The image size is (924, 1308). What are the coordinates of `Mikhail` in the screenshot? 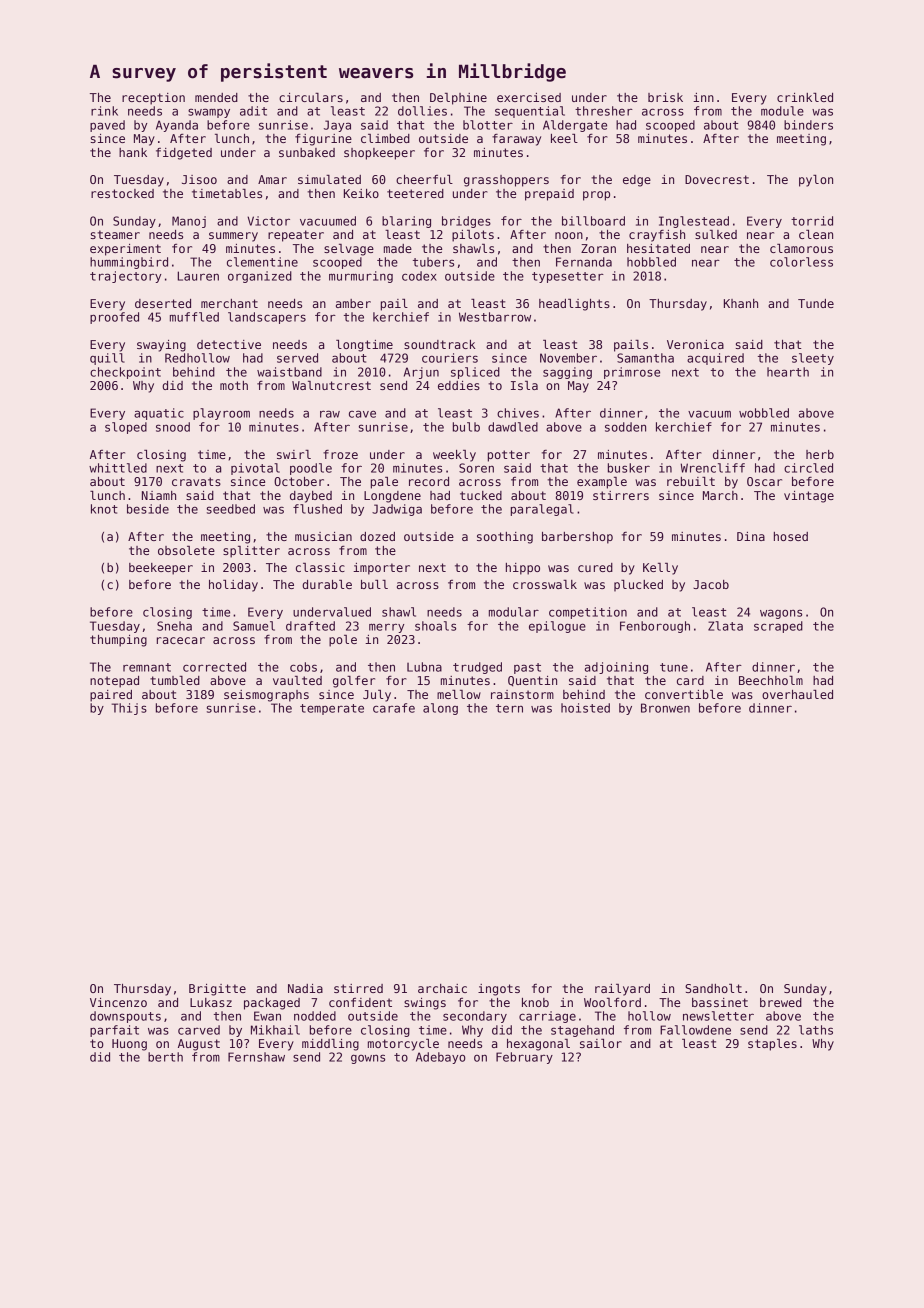 It's located at (275, 1030).
